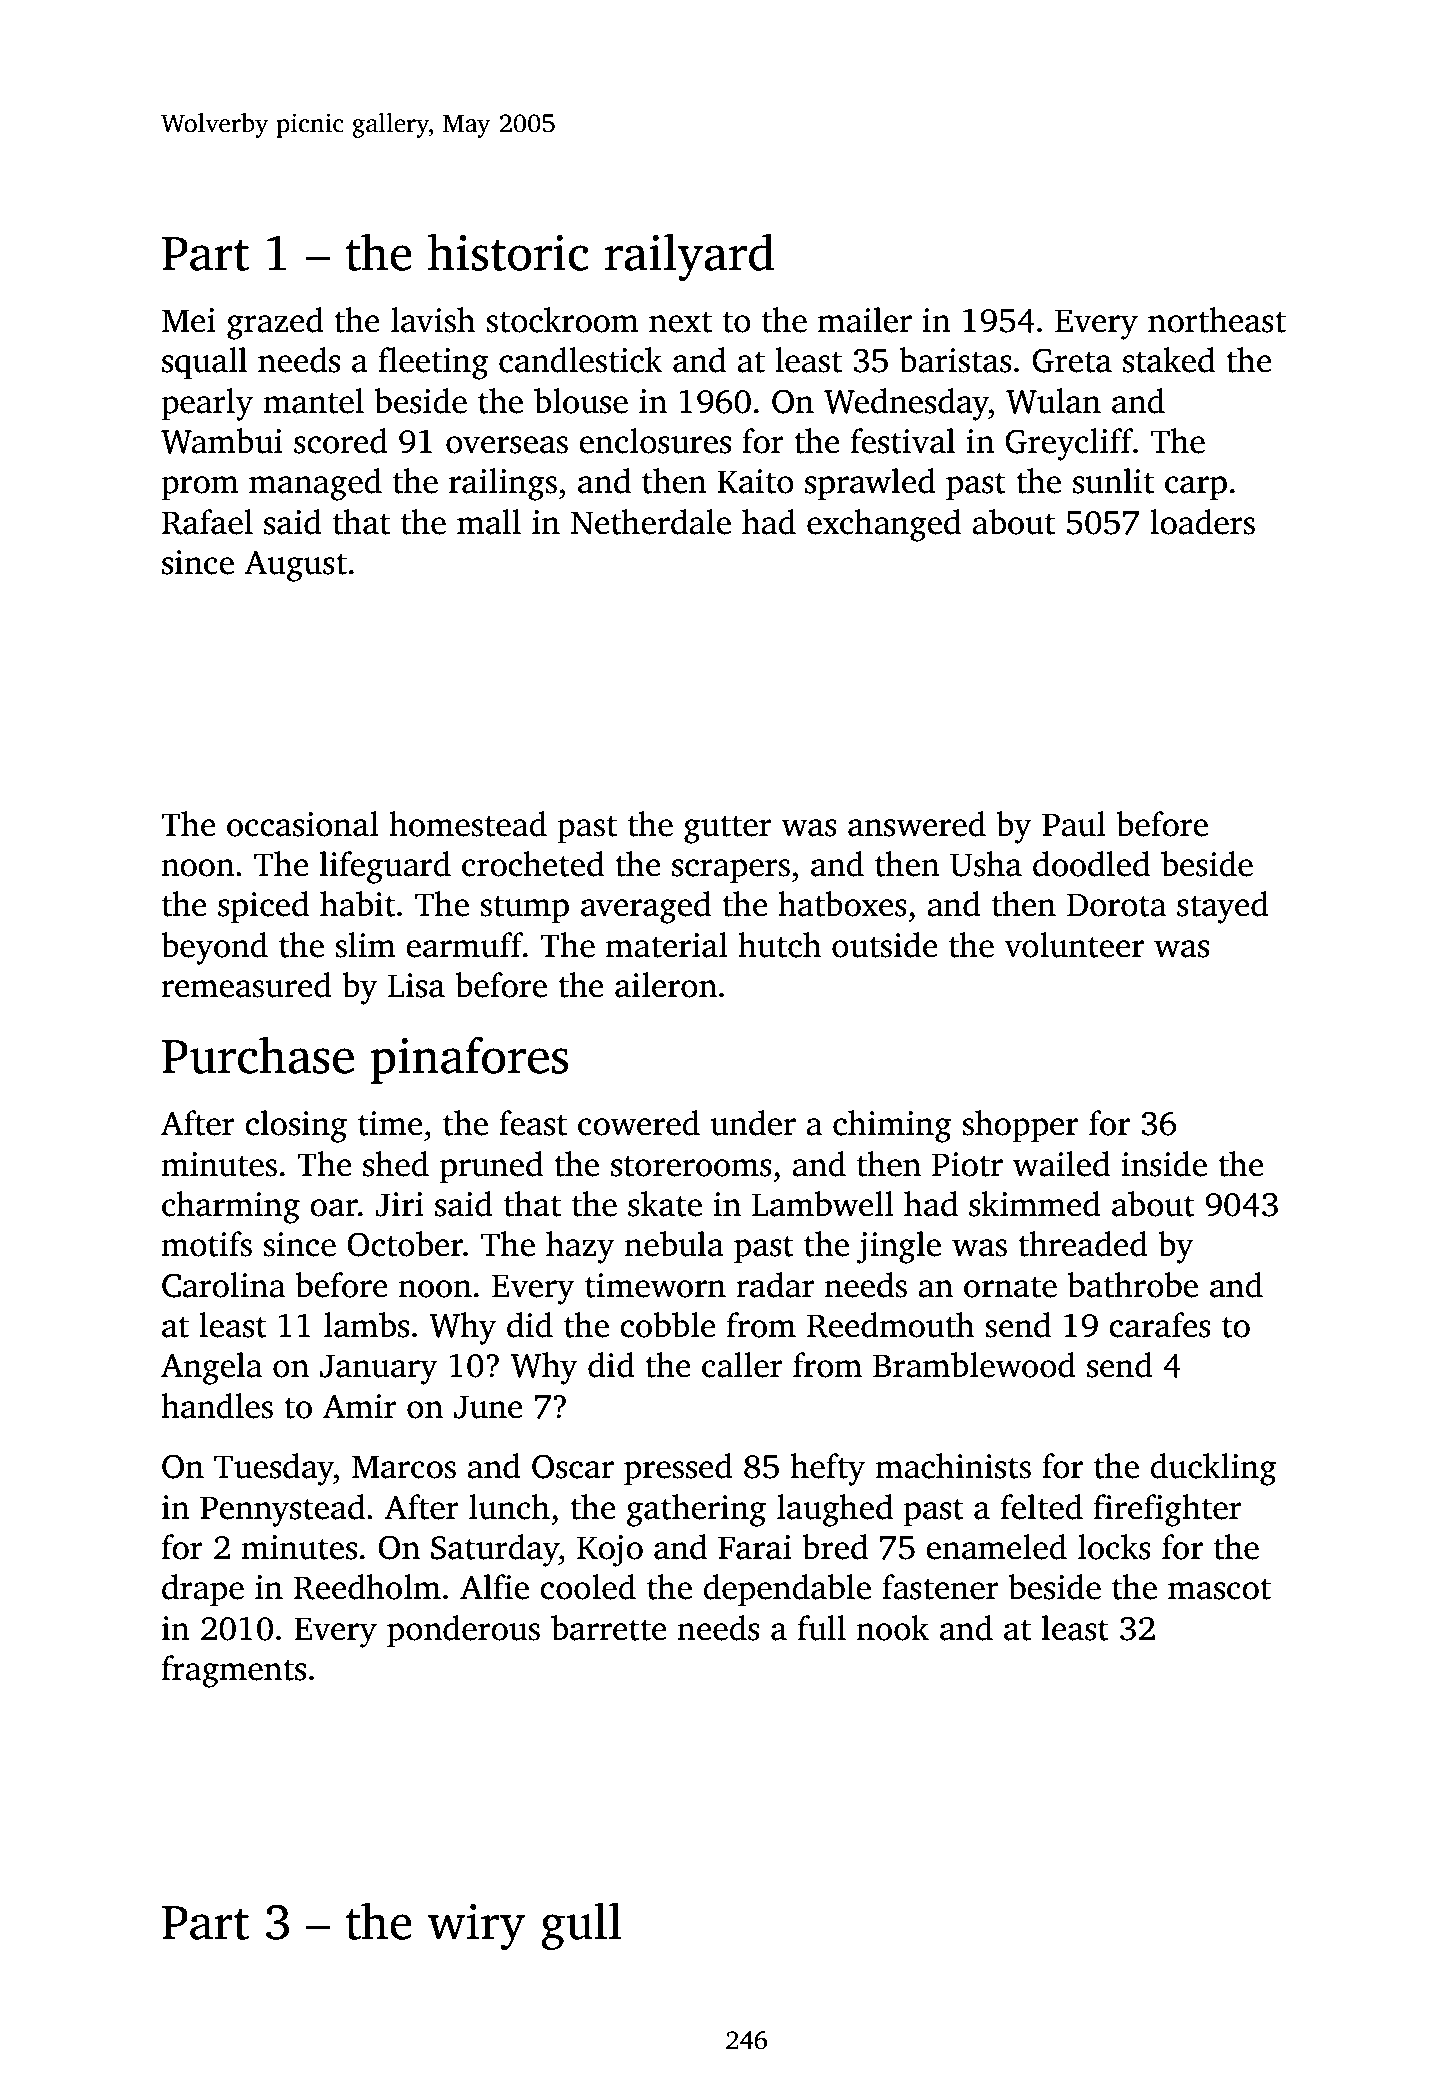 The height and width of the screenshot is (2100, 1450). Describe the element at coordinates (1074, 945) in the screenshot. I see `volunteer` at that location.
